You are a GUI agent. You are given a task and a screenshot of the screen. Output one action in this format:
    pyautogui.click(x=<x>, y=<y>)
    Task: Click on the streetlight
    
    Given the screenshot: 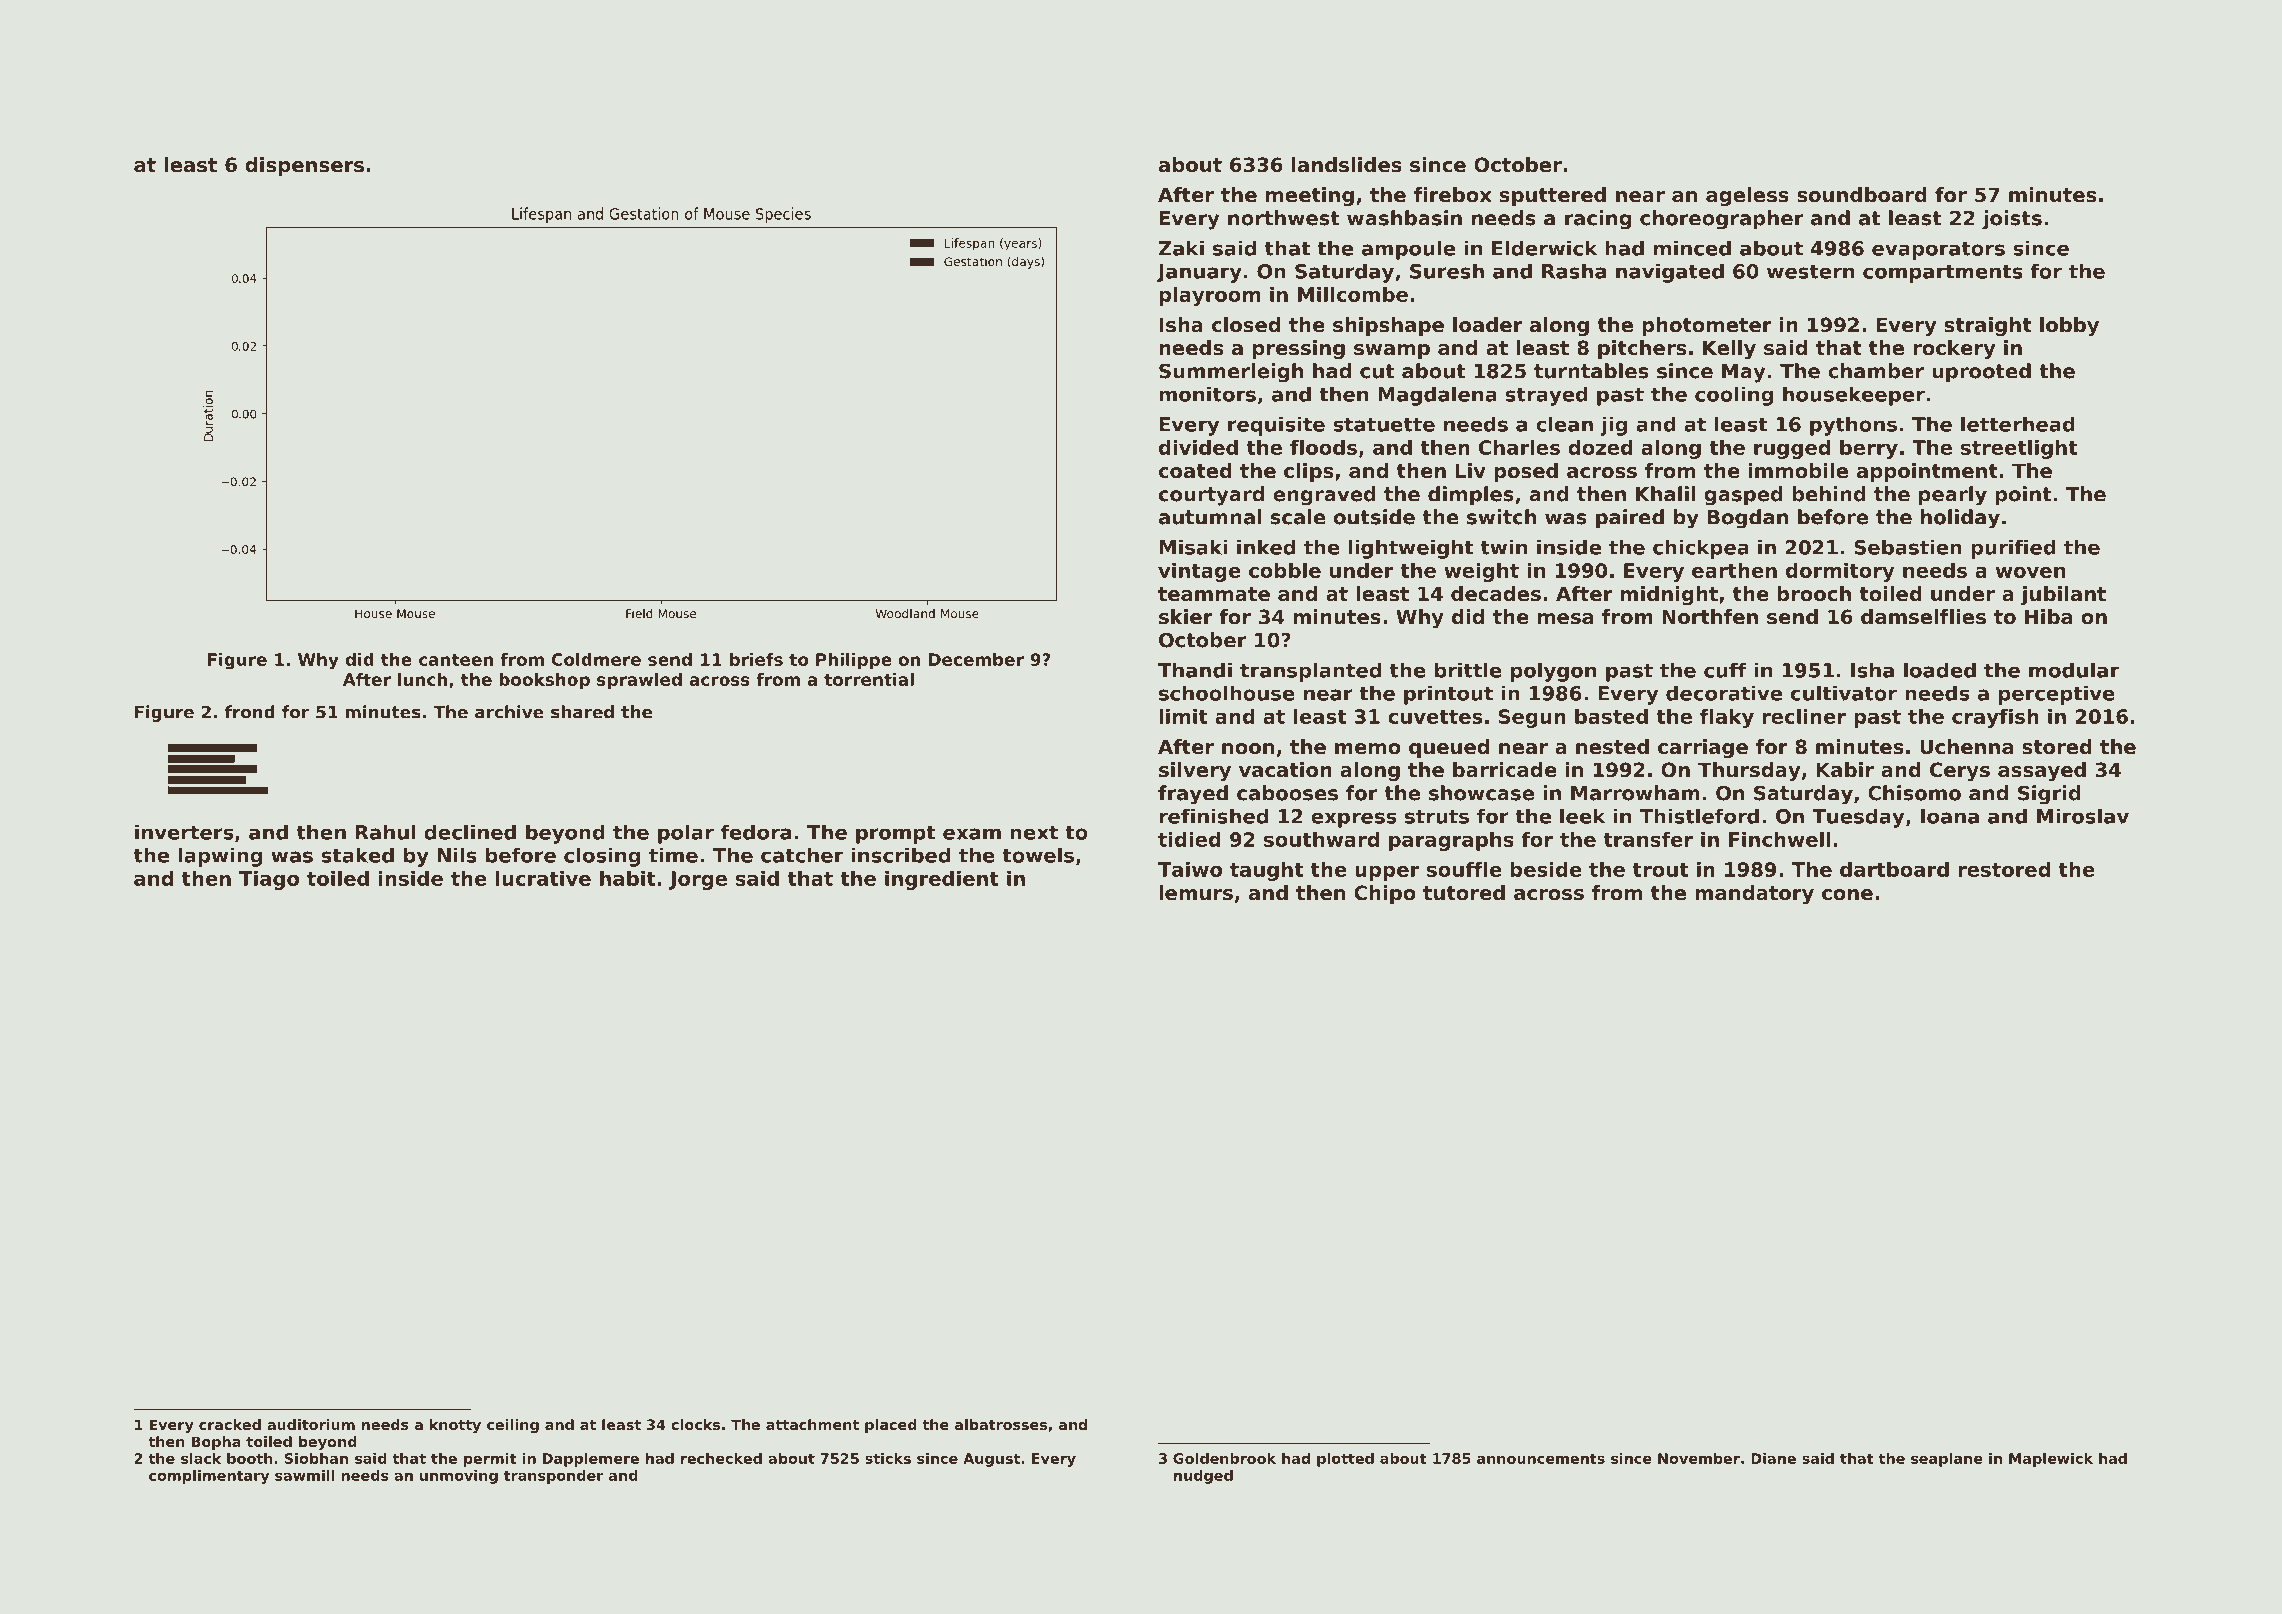 What is the action you would take?
    pyautogui.click(x=2019, y=449)
